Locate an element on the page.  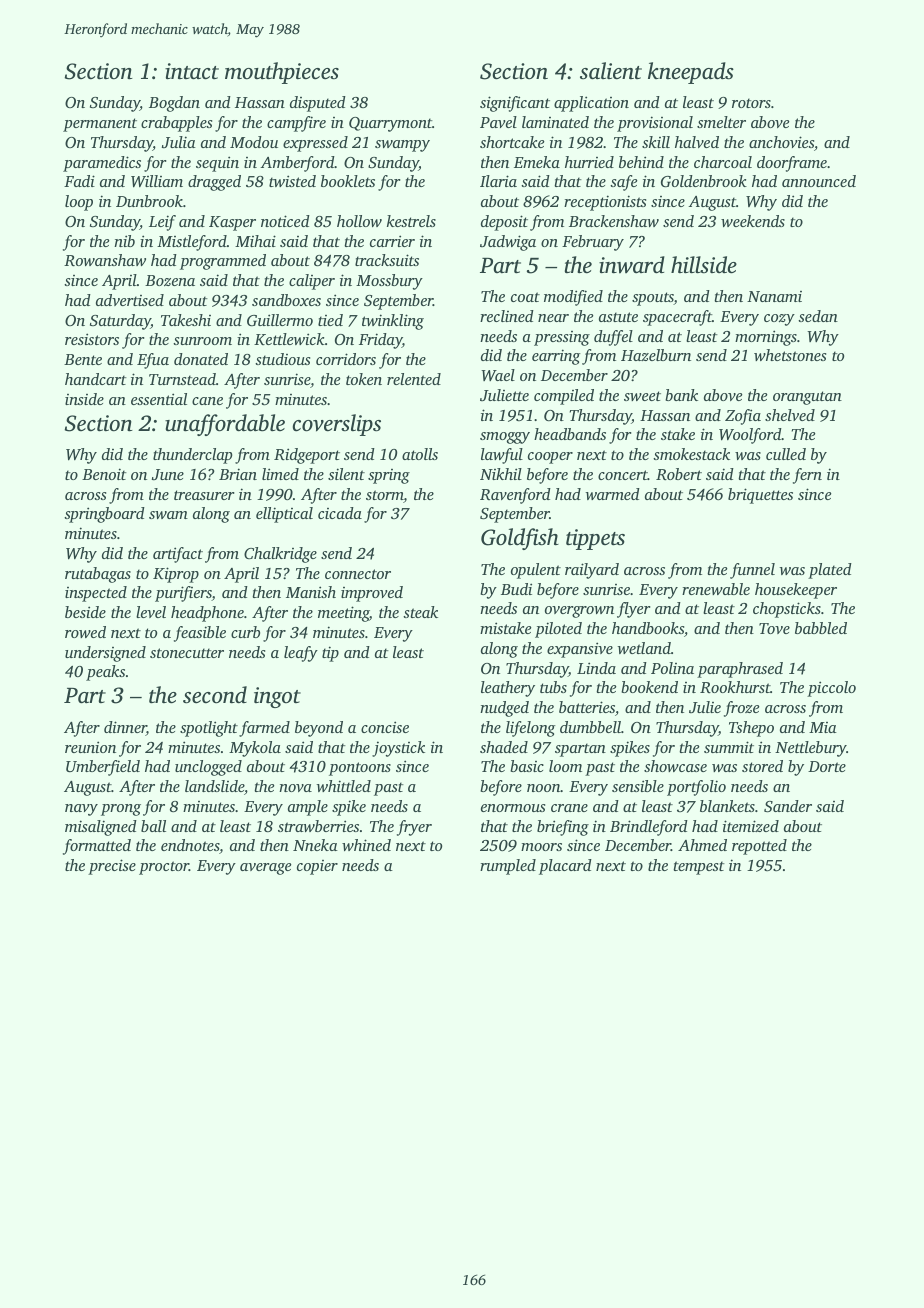
permanent is located at coordinates (100, 125).
